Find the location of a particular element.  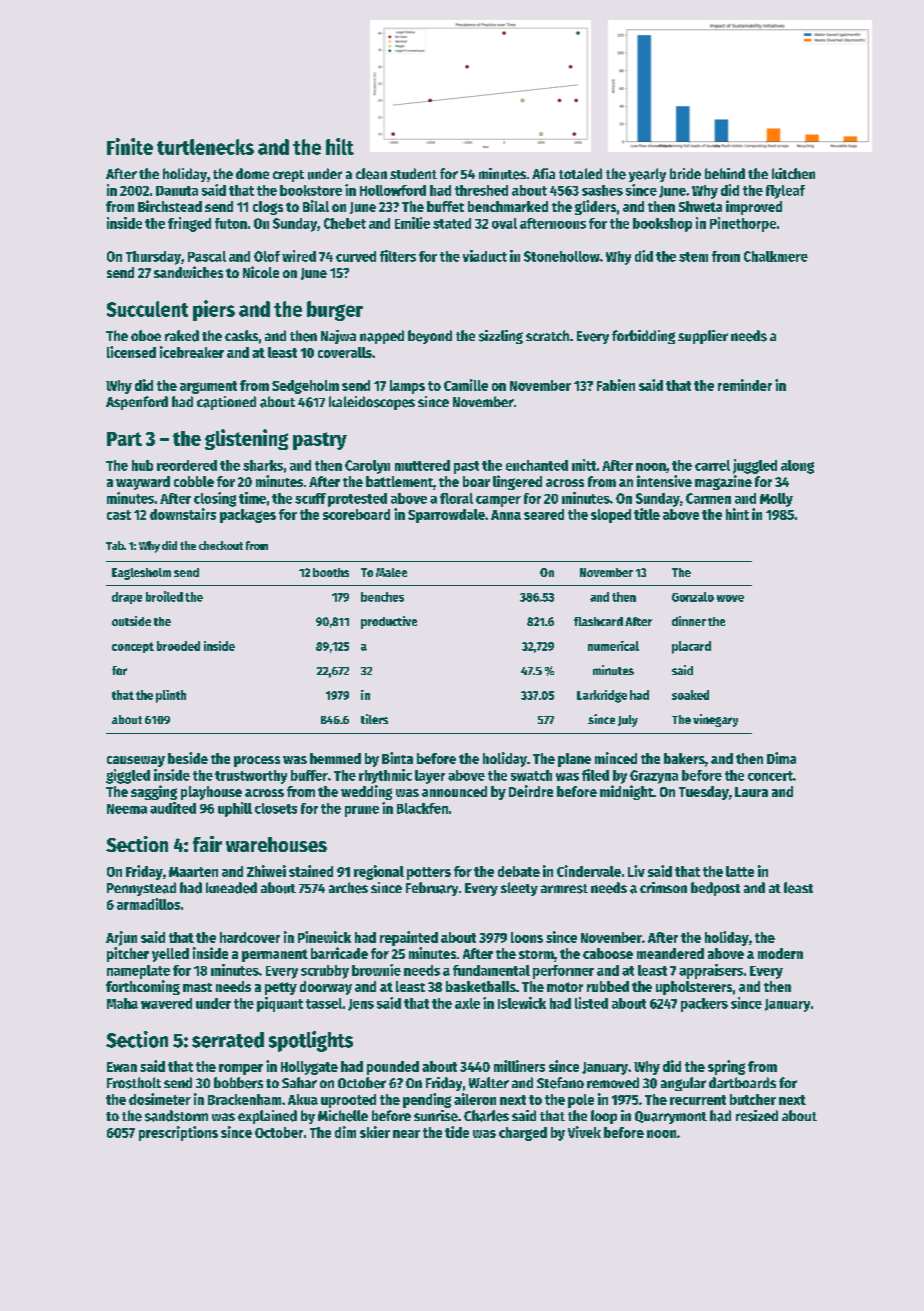

plinth is located at coordinates (171, 696).
